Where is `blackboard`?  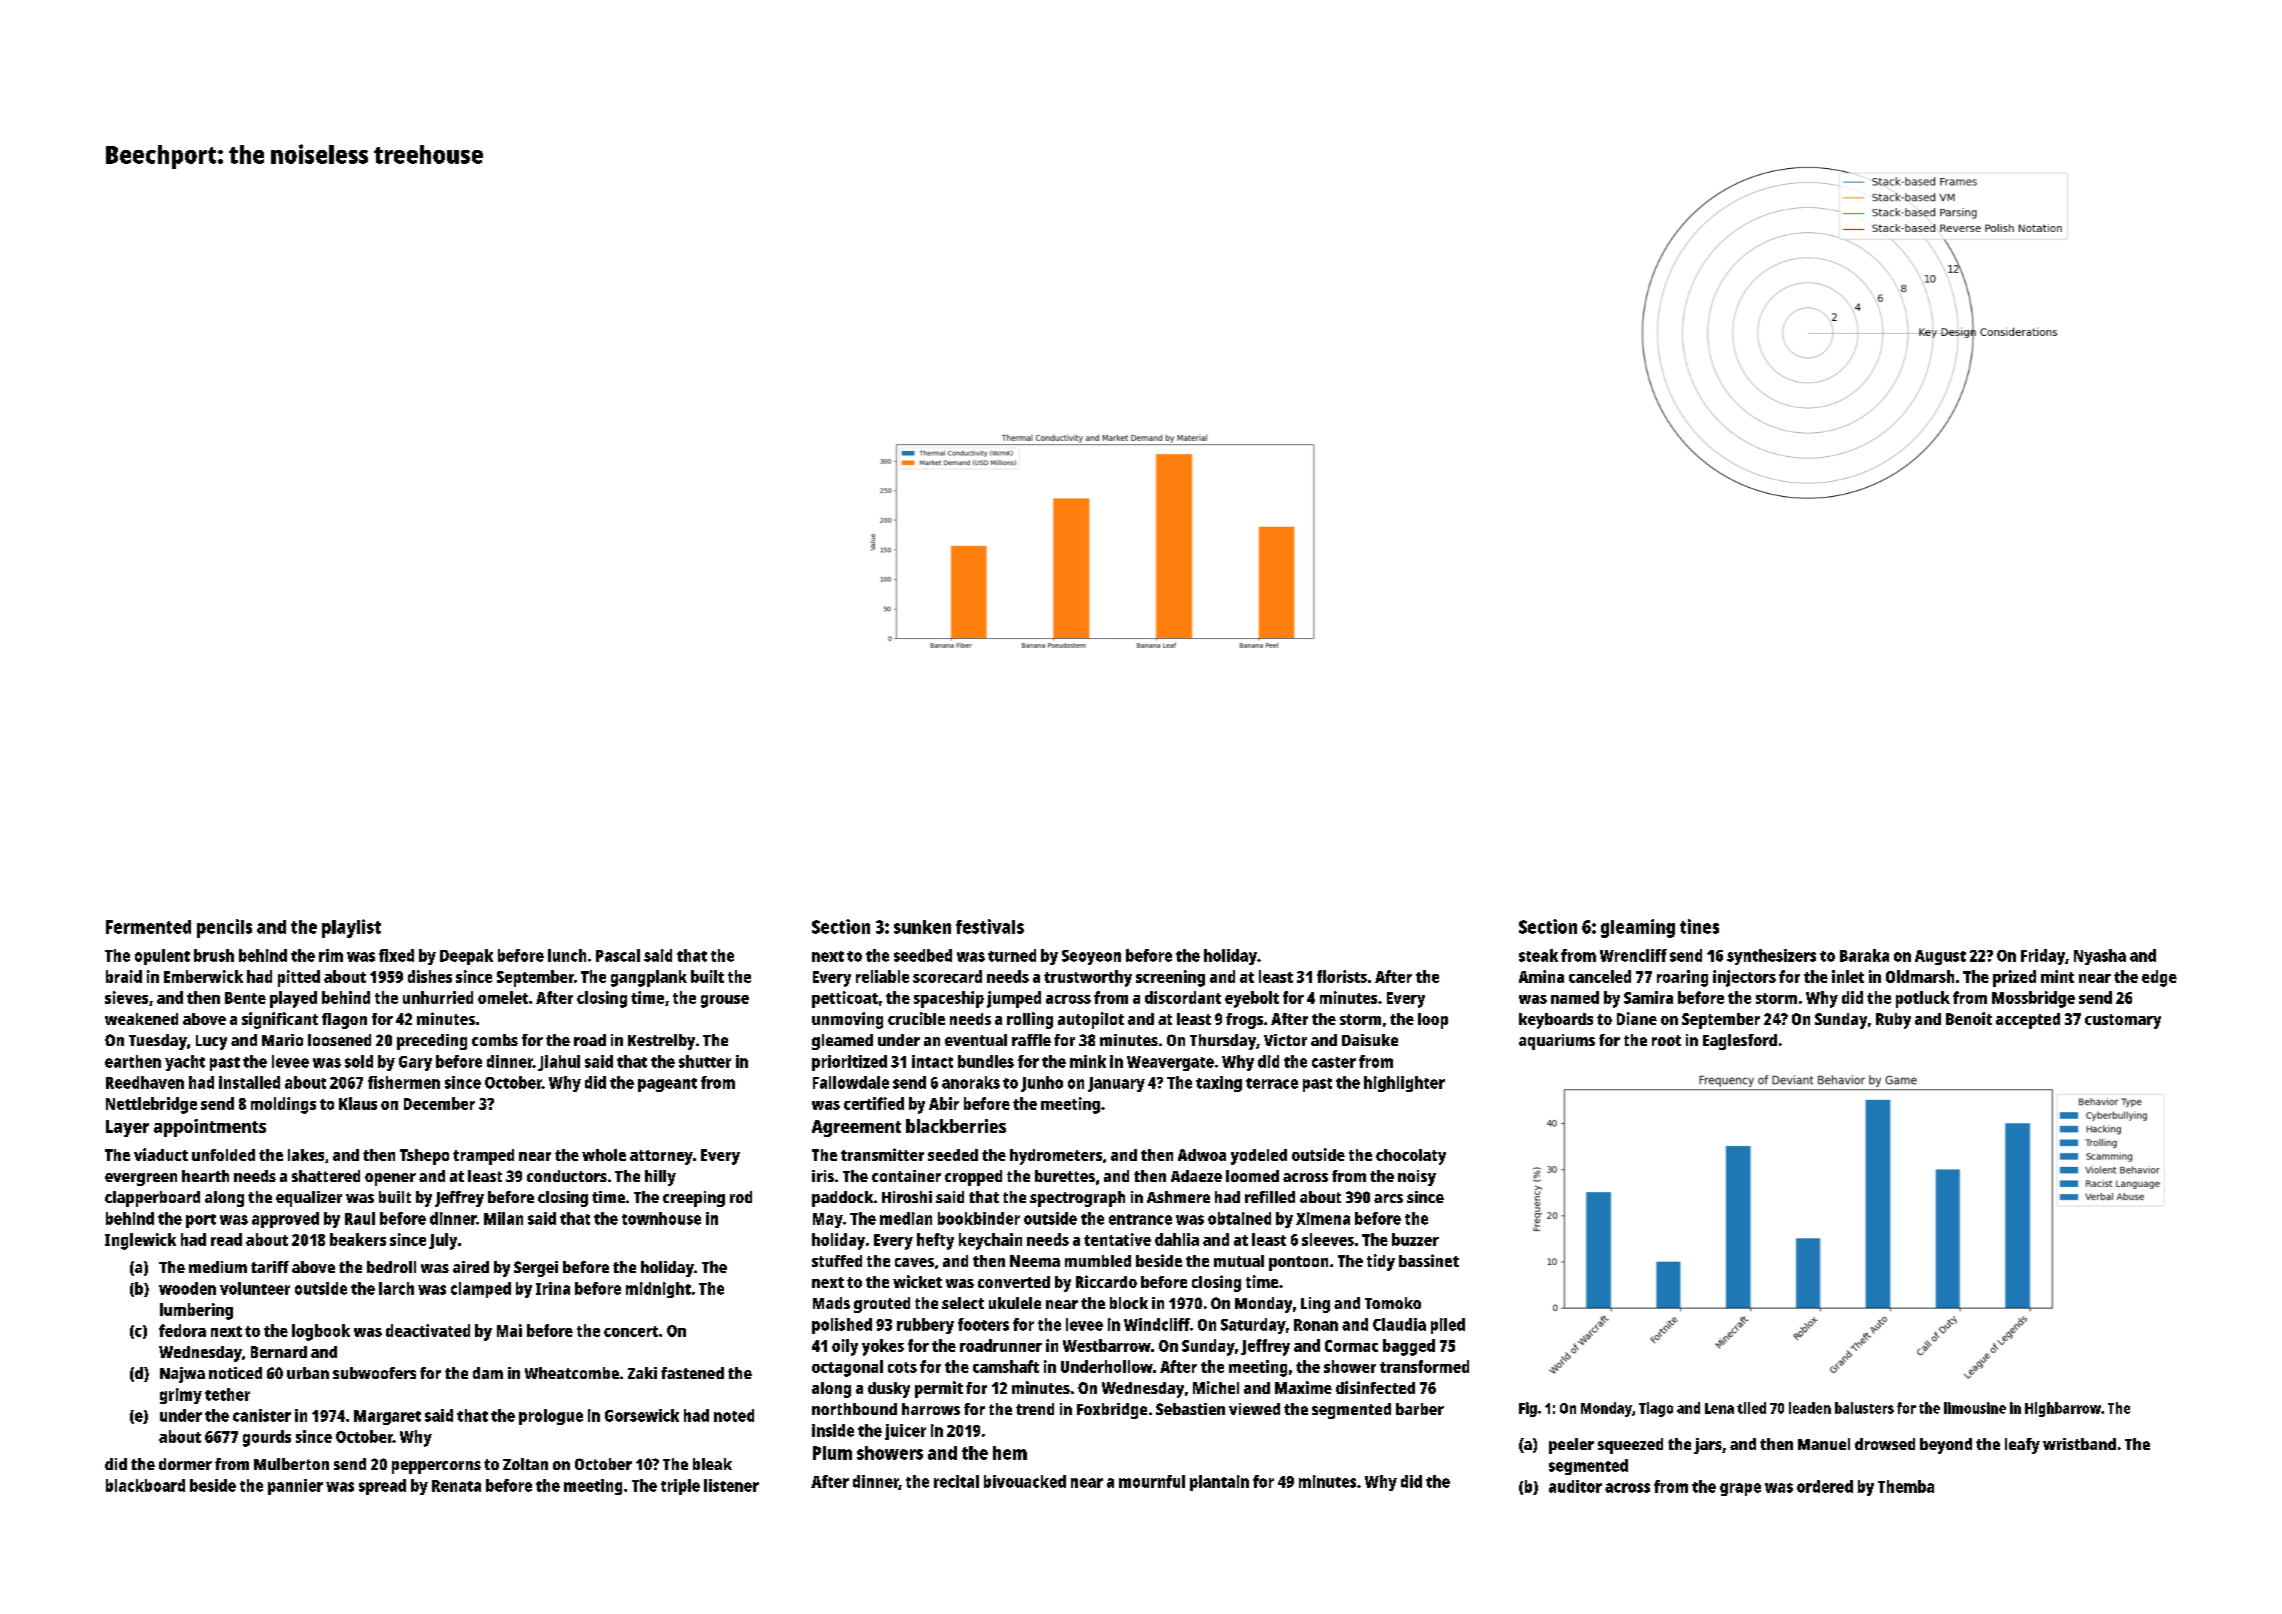 blackboard is located at coordinates (145, 1485).
